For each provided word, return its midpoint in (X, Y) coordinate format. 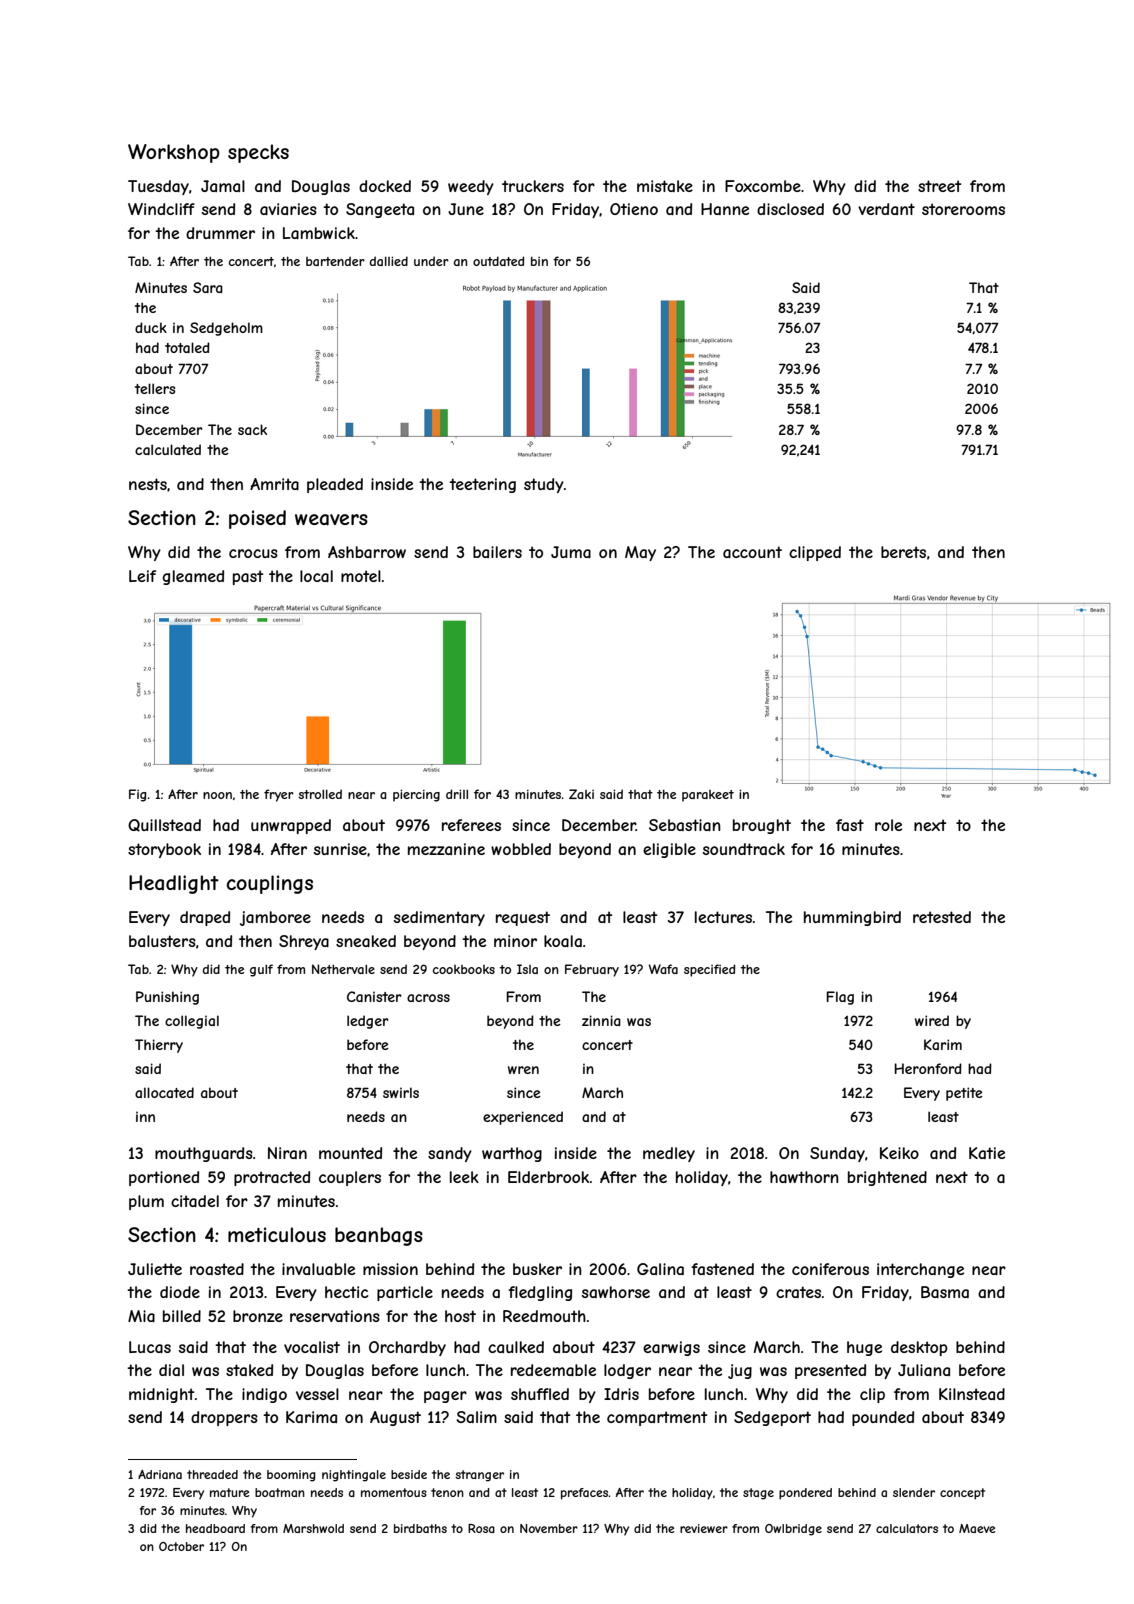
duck (151, 327)
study (544, 485)
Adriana (160, 1474)
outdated (498, 261)
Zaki (581, 794)
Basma (945, 1292)
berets (903, 552)
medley (669, 1154)
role (888, 825)
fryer (279, 795)
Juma (571, 552)
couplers (350, 1178)
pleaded (335, 485)
